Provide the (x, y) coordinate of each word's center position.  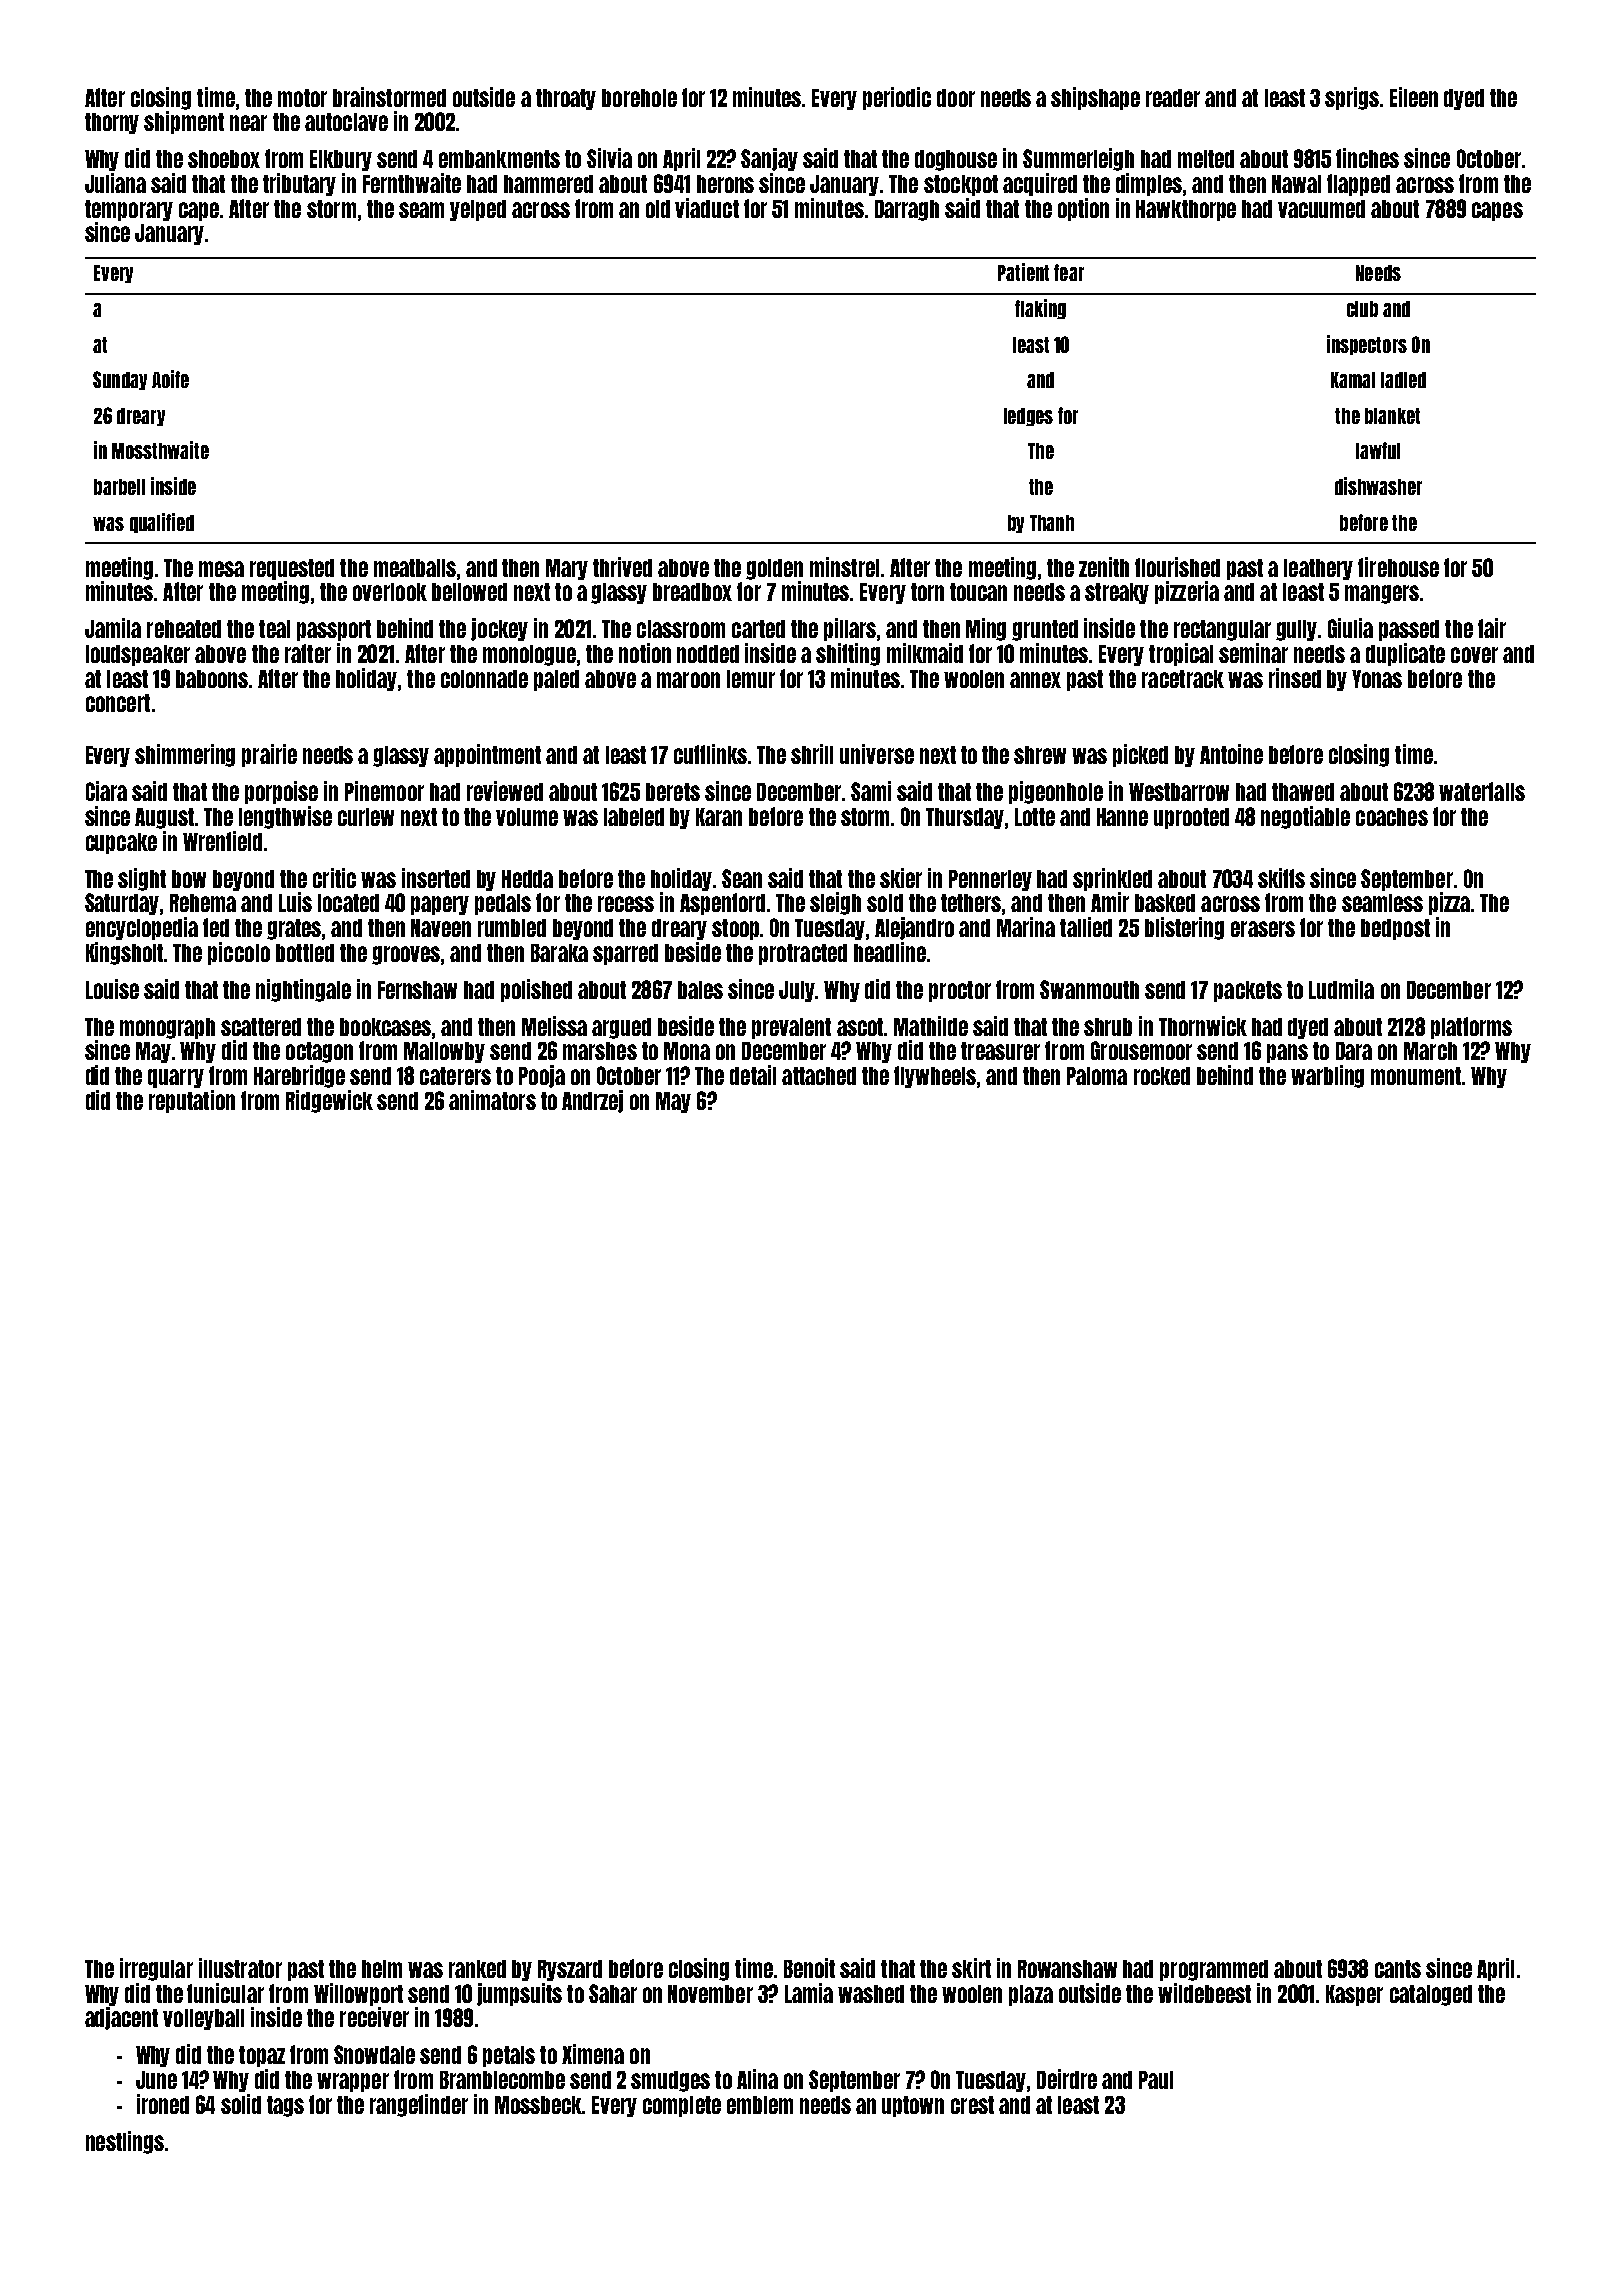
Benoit (809, 1968)
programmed (1214, 1970)
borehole (639, 98)
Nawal (1296, 184)
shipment (184, 122)
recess (626, 904)
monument (1416, 1076)
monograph (167, 1028)
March (1430, 1051)
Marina (1026, 927)
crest (972, 2105)
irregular (156, 1969)
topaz (262, 2056)
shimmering (185, 755)
